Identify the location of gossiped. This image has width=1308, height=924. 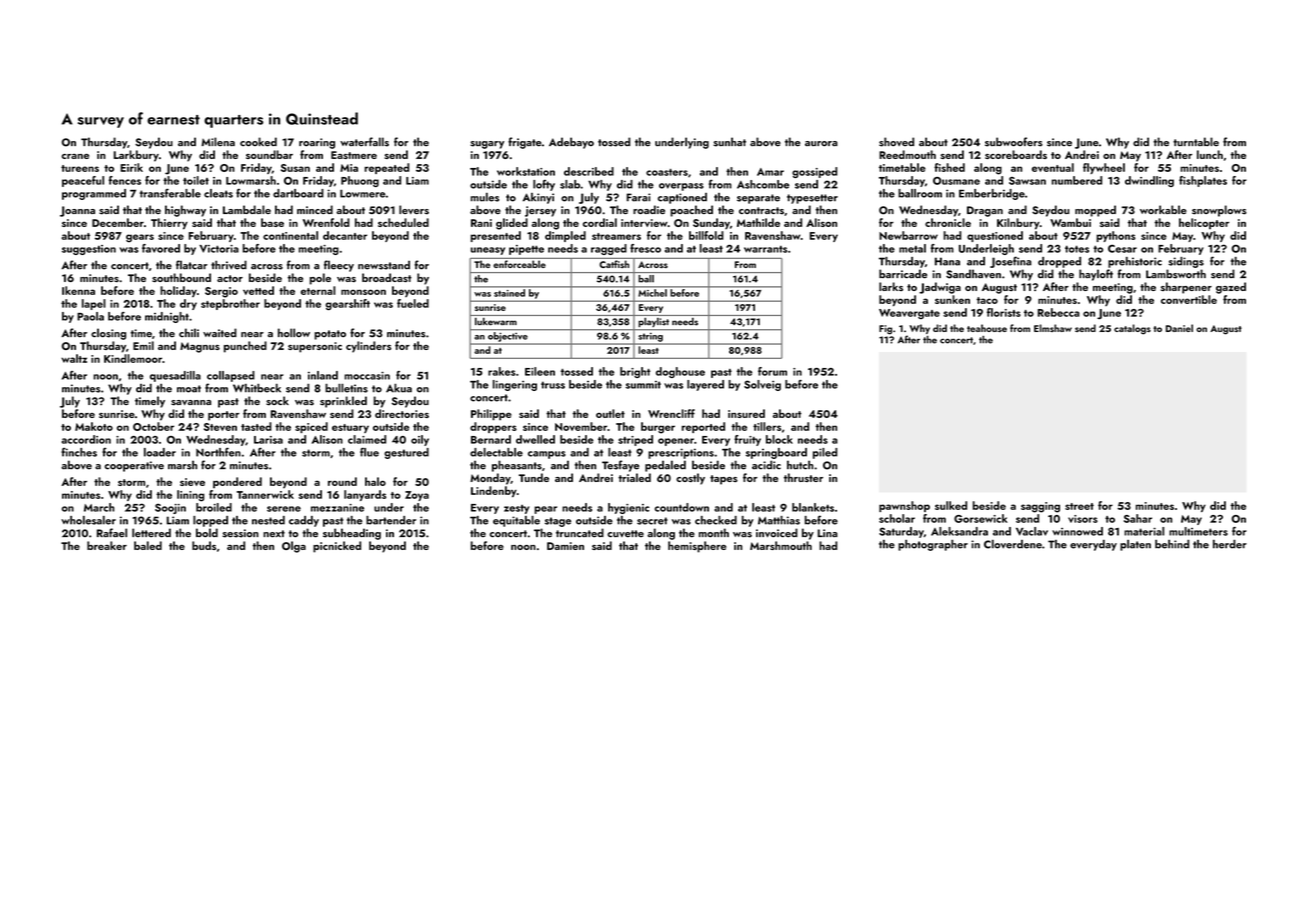
(814, 172).
